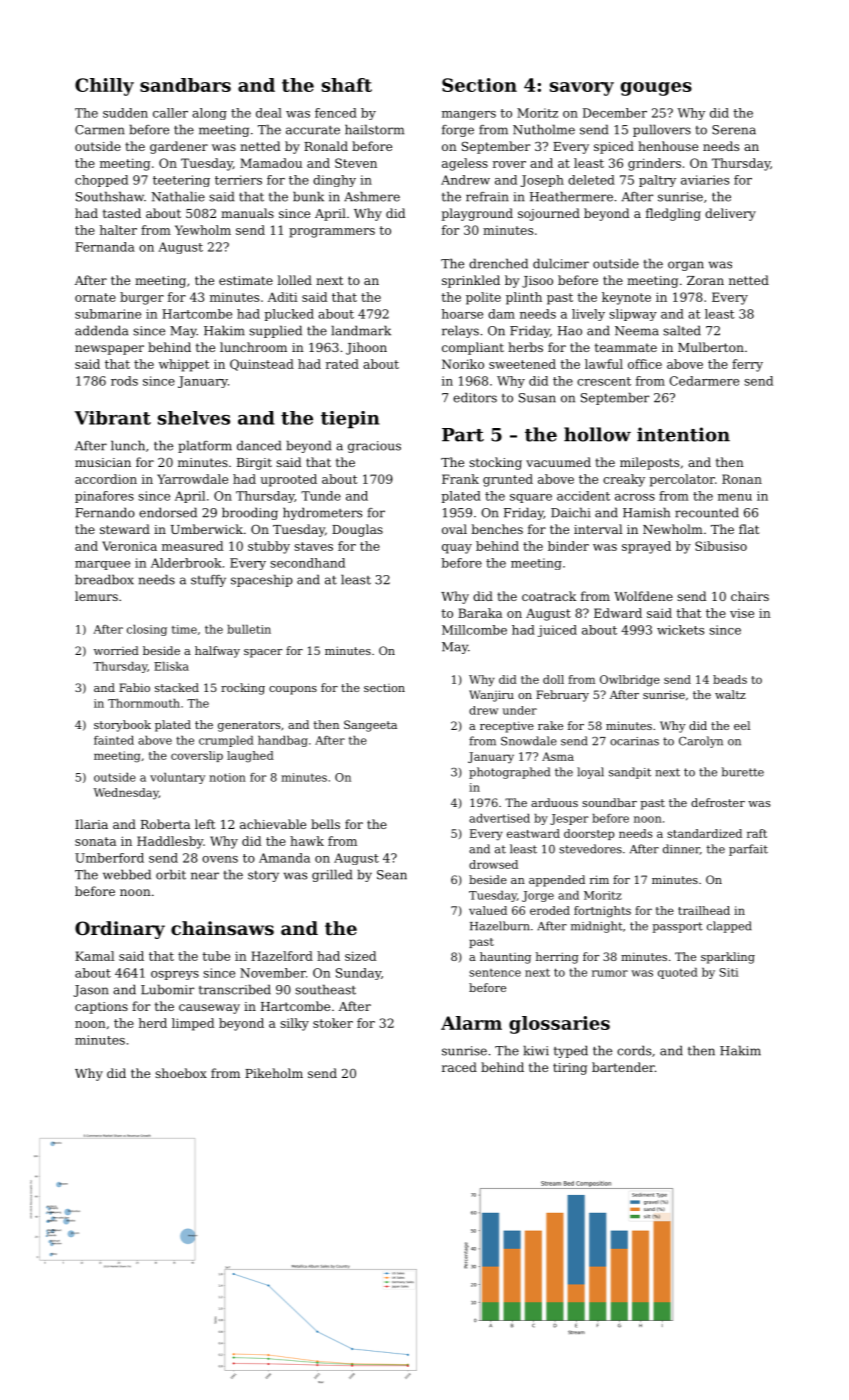  Describe the element at coordinates (730, 214) in the screenshot. I see `delivery` at that location.
